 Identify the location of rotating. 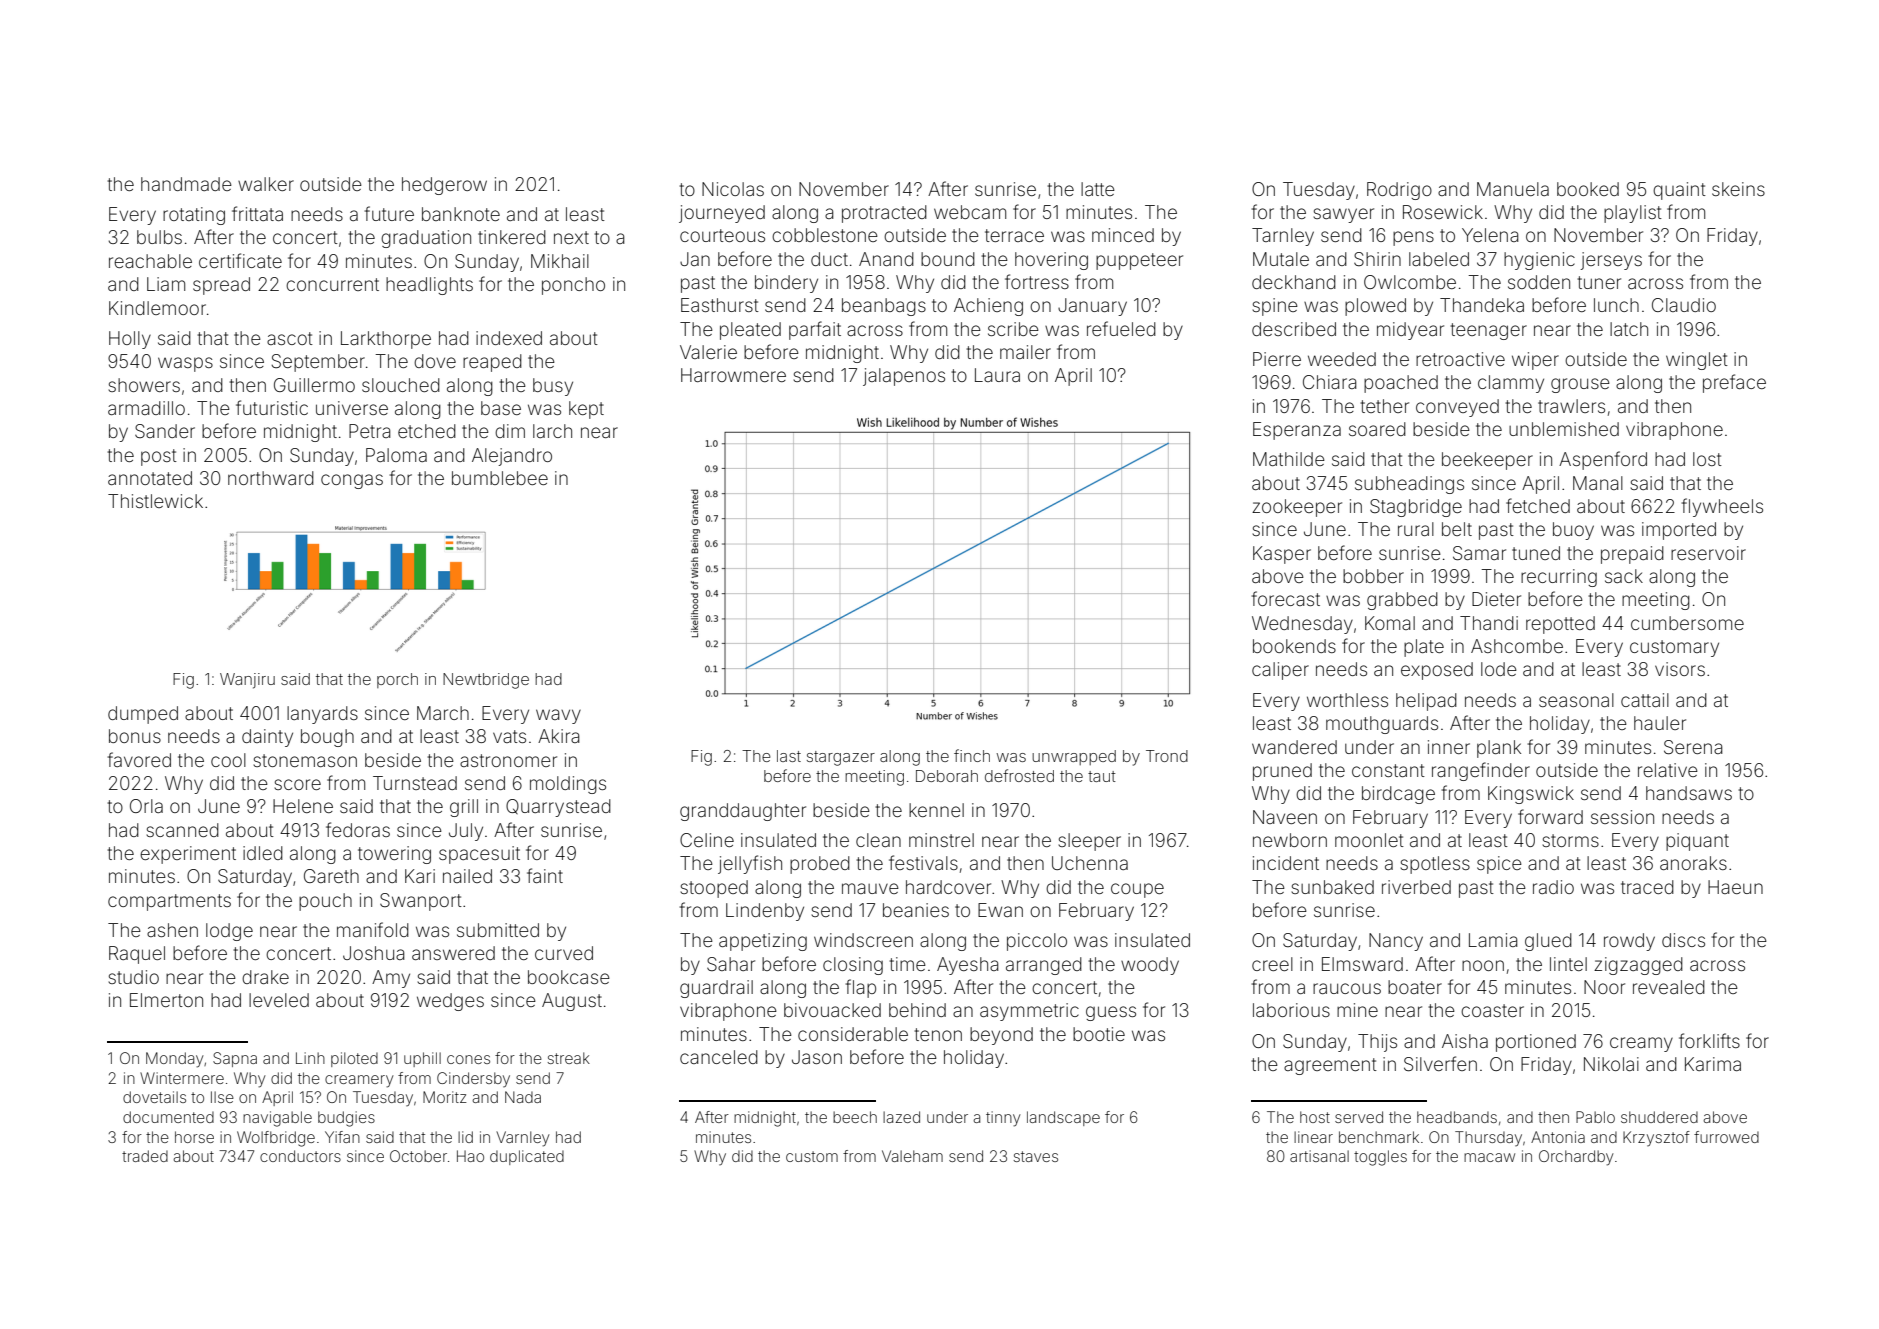
(194, 216).
